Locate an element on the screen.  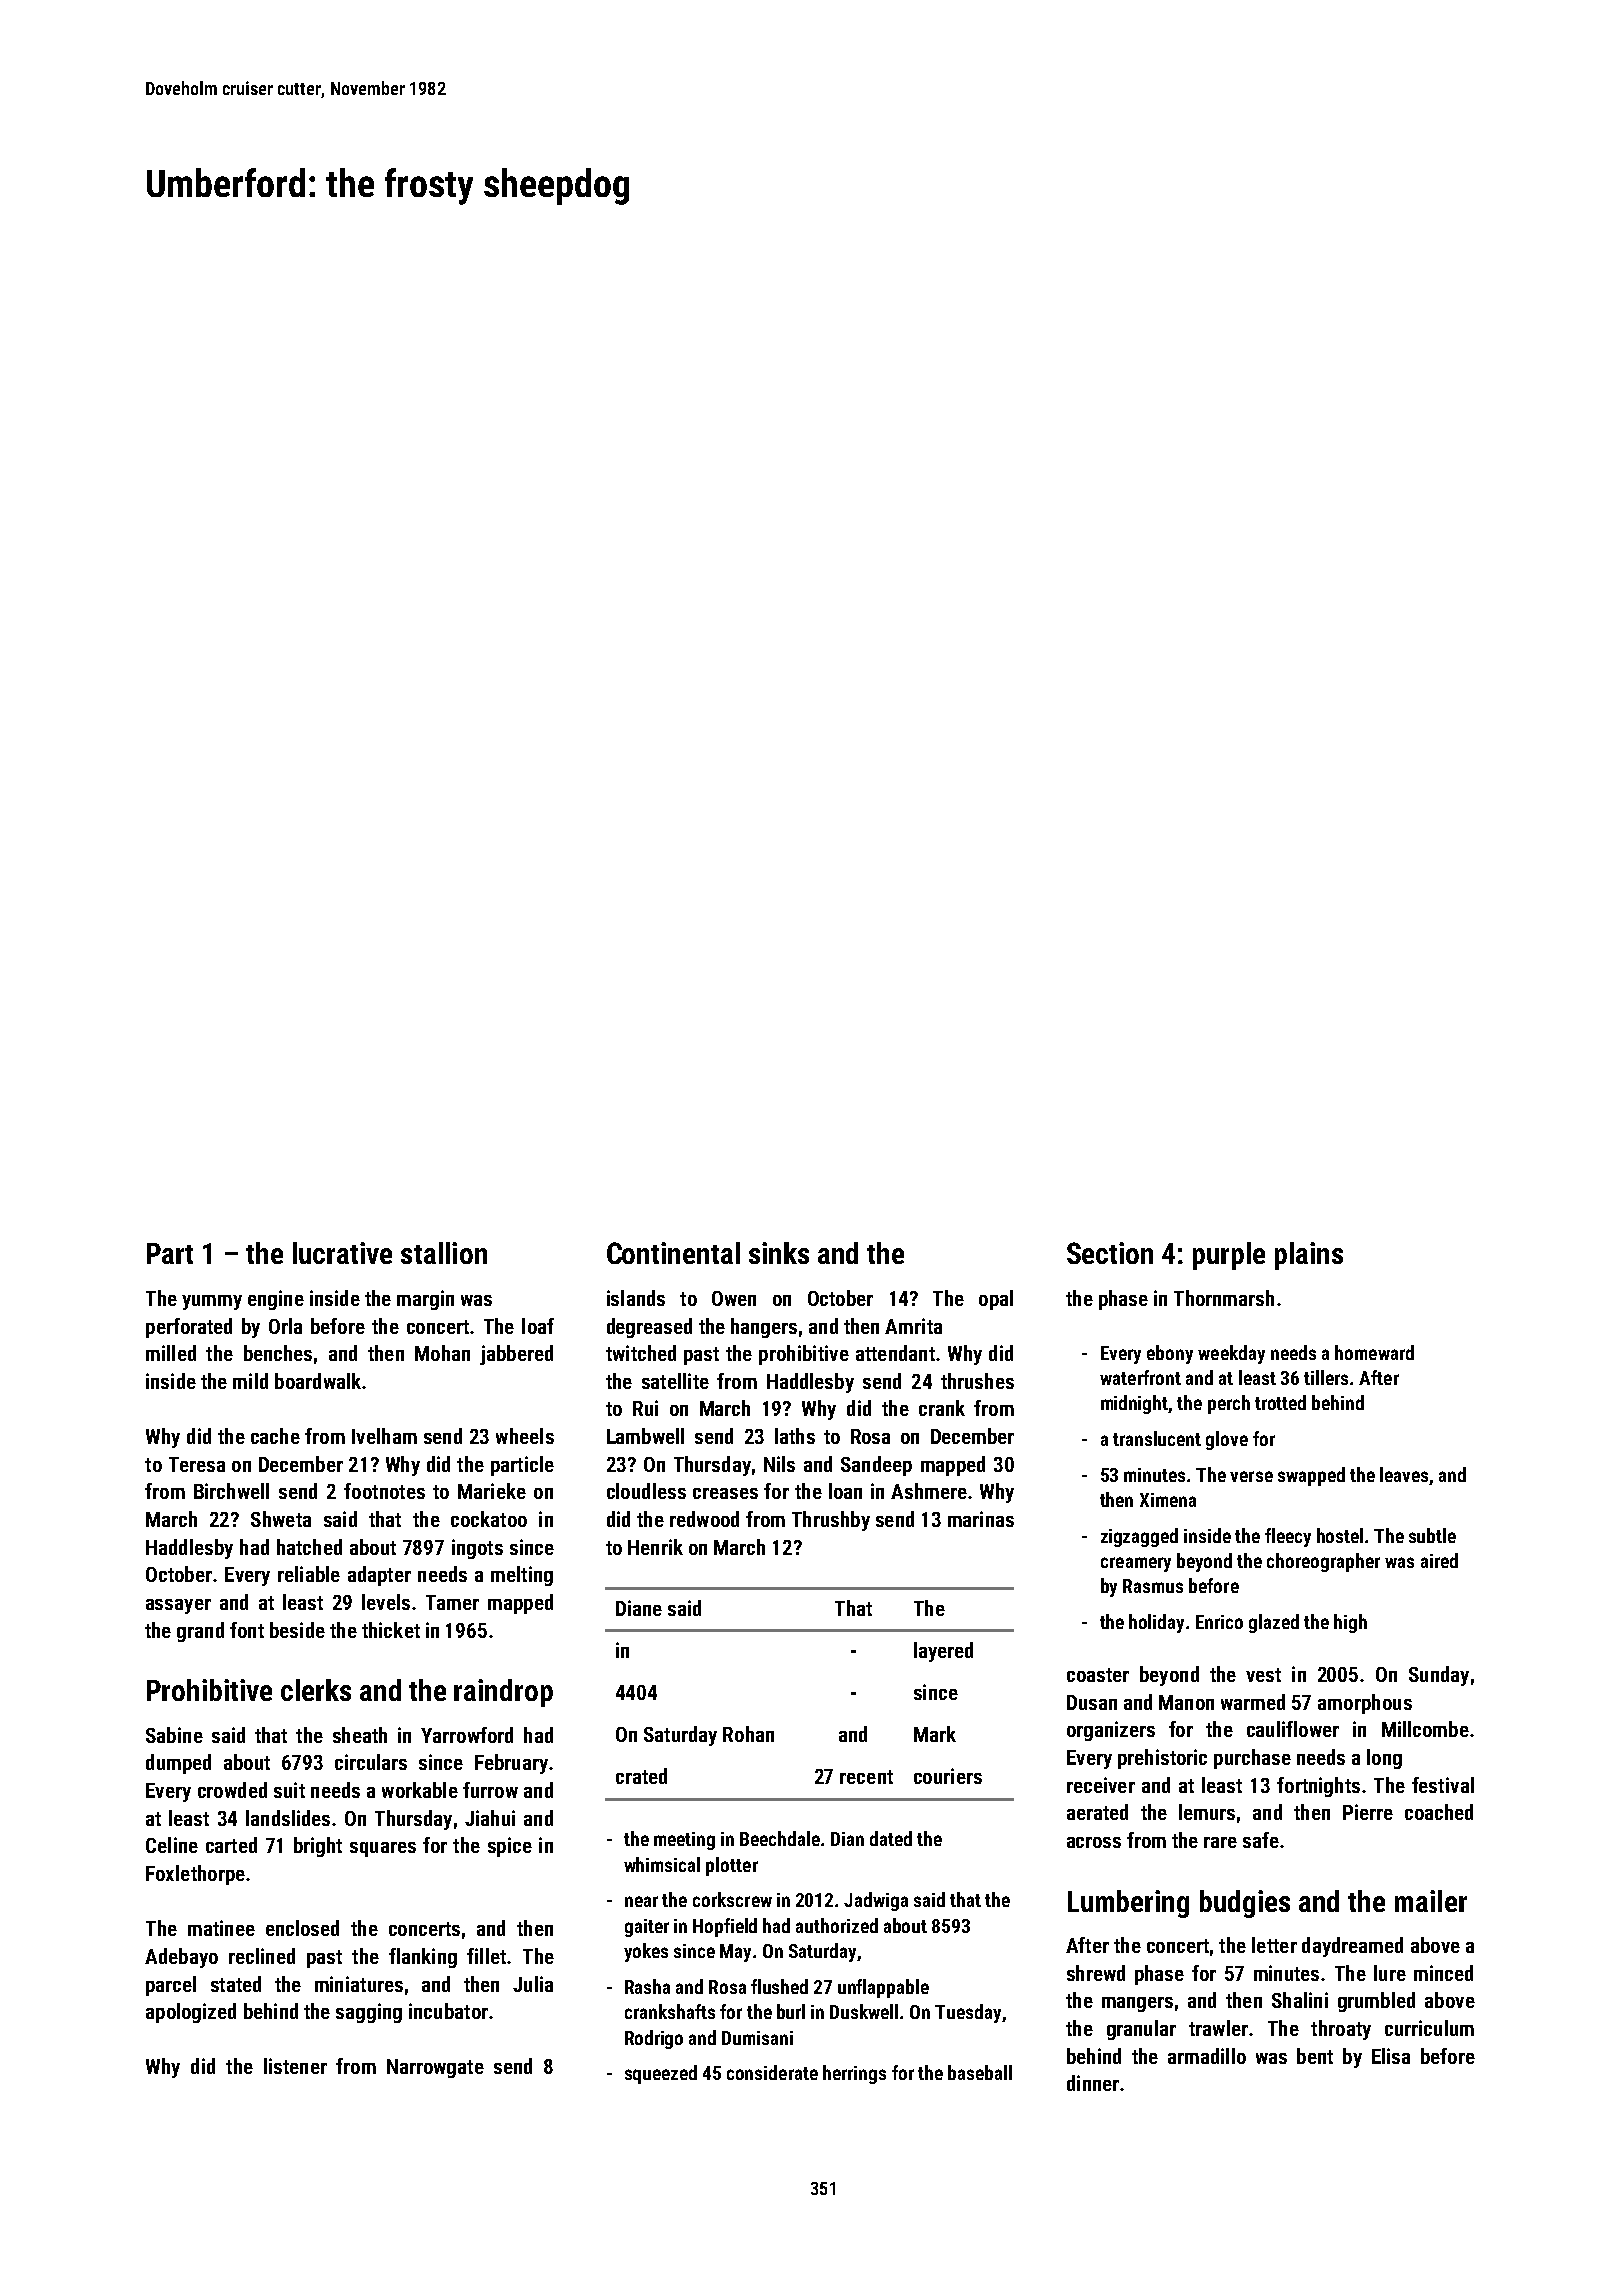
high is located at coordinates (1350, 1623).
